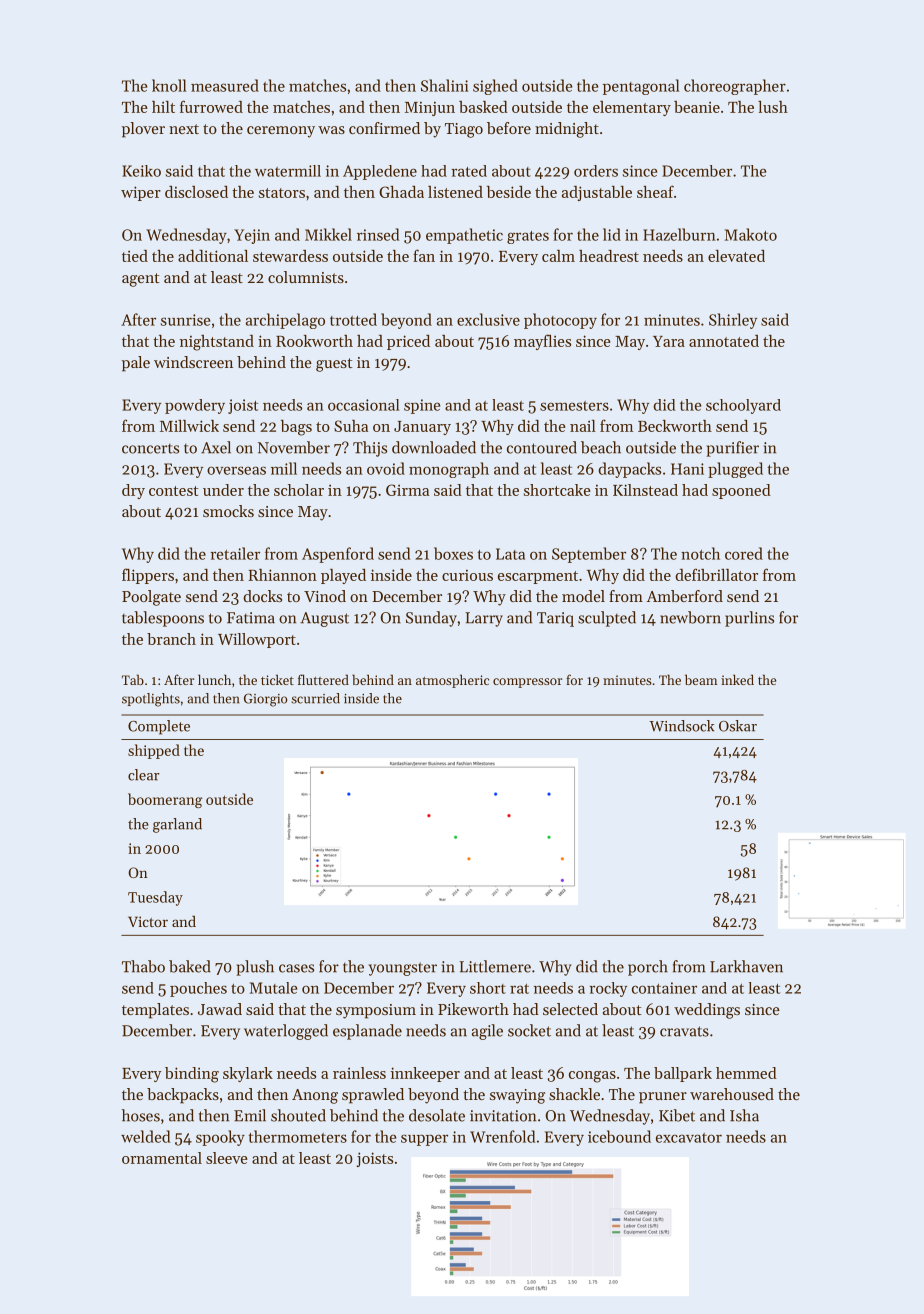 Image resolution: width=924 pixels, height=1314 pixels. Describe the element at coordinates (555, 619) in the screenshot. I see `Tariq` at that location.
